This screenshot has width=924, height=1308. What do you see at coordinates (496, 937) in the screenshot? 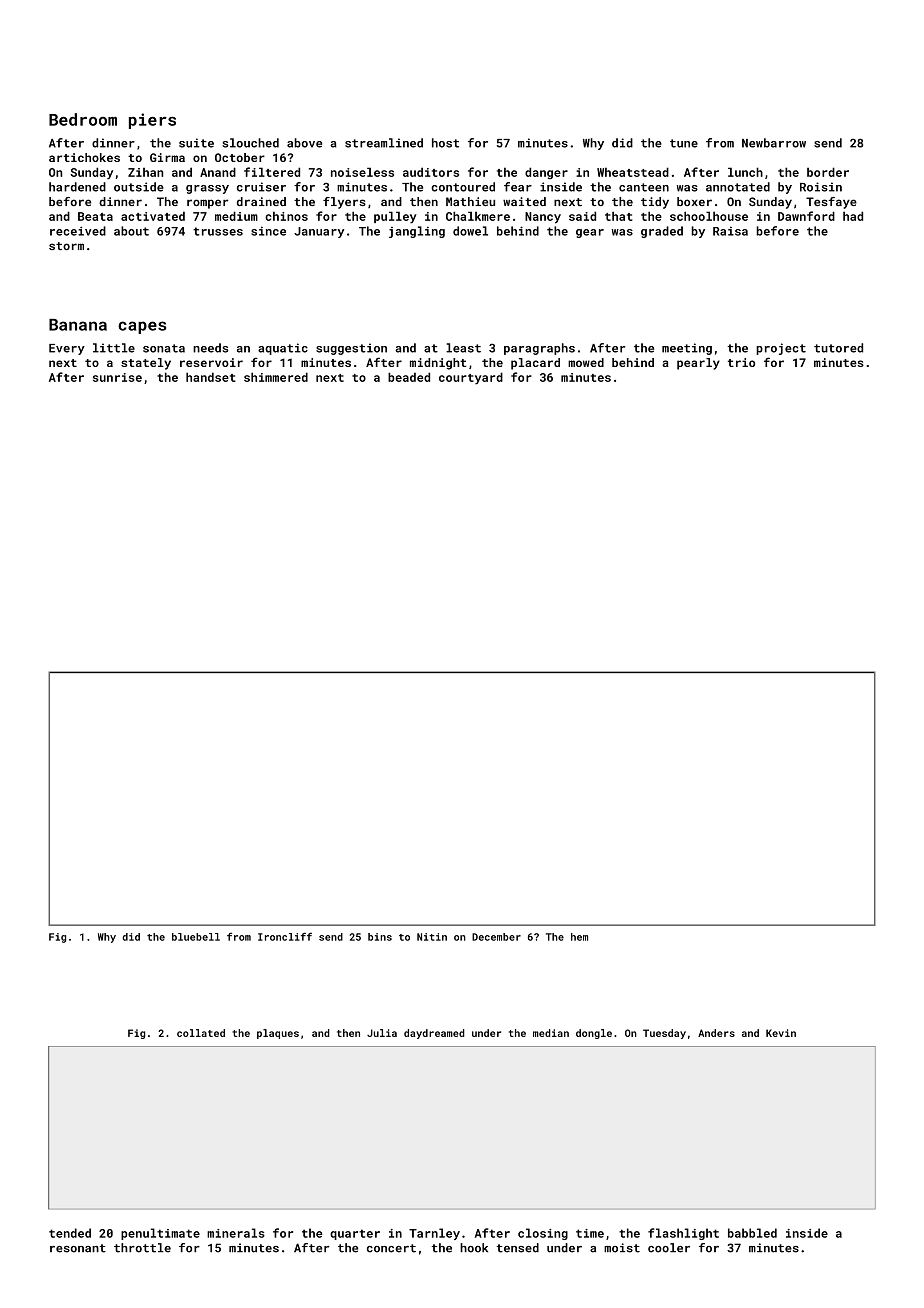
I see `December` at bounding box center [496, 937].
